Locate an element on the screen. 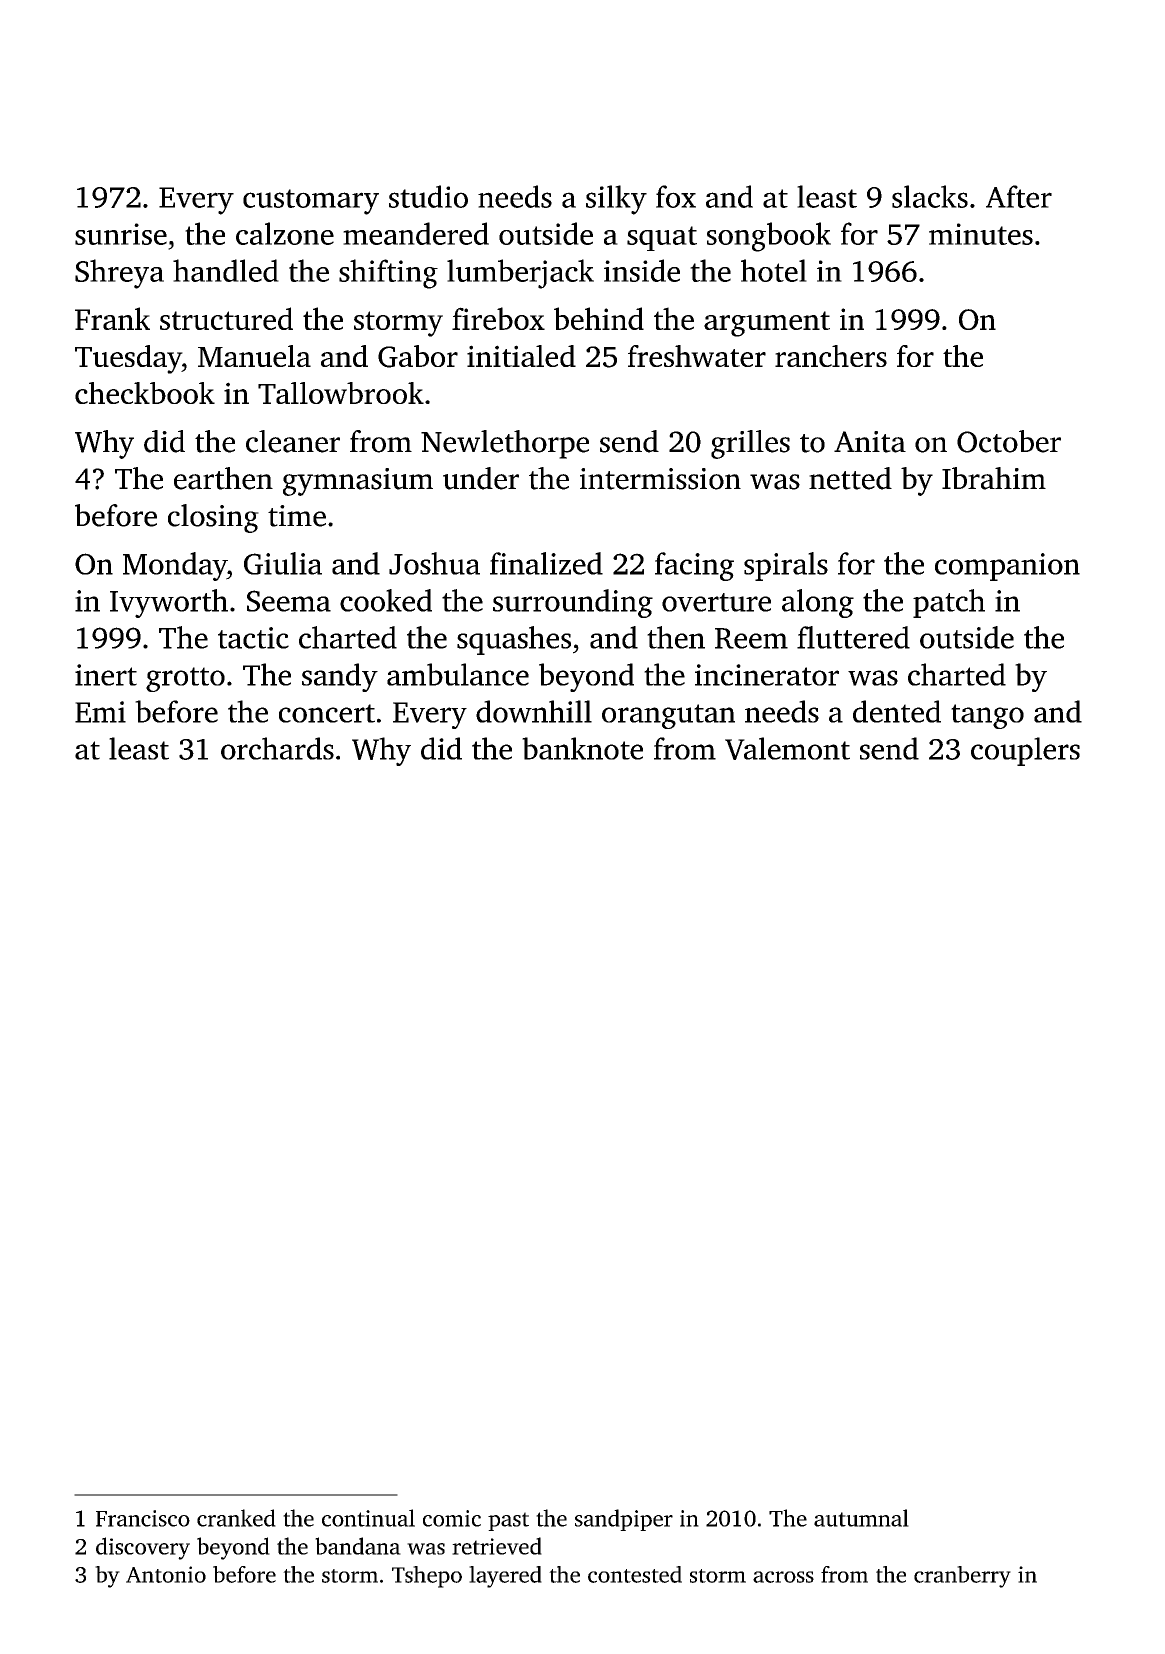 This screenshot has width=1165, height=1654. tango is located at coordinates (987, 716).
